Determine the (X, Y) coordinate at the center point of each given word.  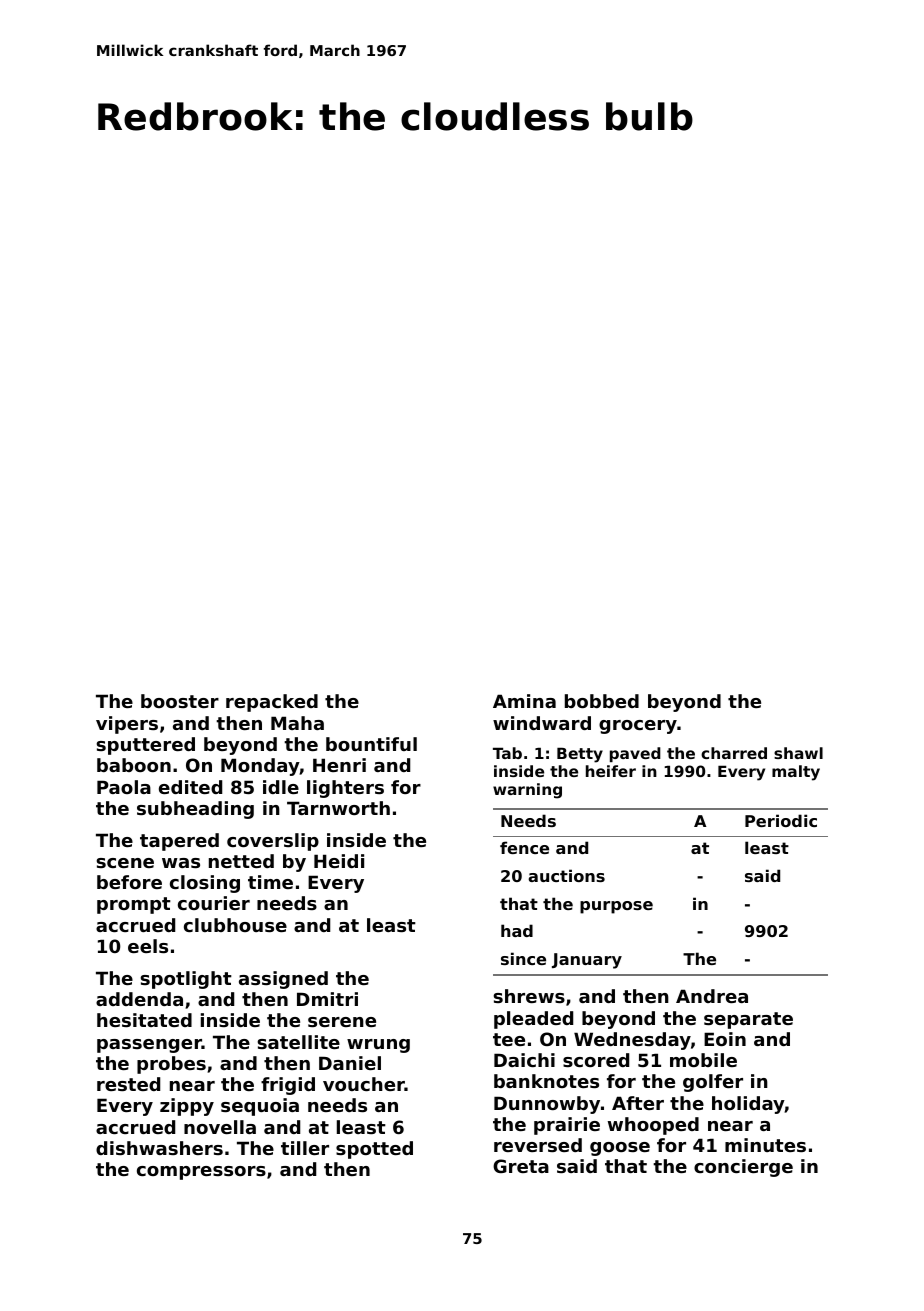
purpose (616, 907)
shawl (798, 753)
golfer (713, 1083)
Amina (524, 701)
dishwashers (159, 1148)
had (517, 930)
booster (180, 701)
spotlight (186, 980)
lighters (345, 789)
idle (281, 787)
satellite (298, 1042)
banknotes (546, 1081)
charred (734, 753)
